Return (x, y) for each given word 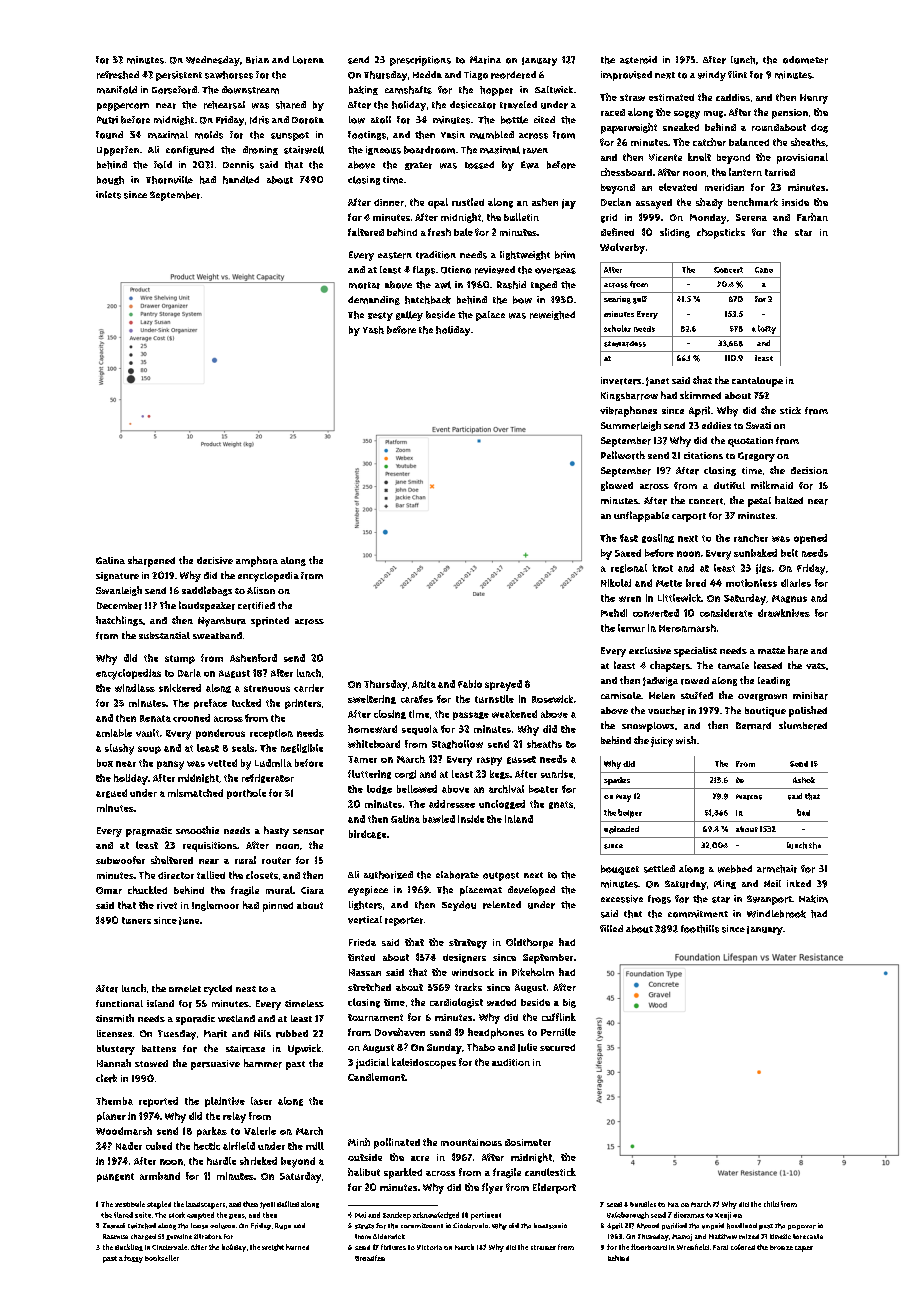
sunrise (557, 774)
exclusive (650, 650)
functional (119, 1003)
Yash (373, 330)
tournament (375, 1017)
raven (535, 151)
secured (557, 1047)
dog (819, 128)
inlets (108, 195)
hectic (207, 1146)
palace (490, 316)
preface (210, 704)
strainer (543, 1247)
